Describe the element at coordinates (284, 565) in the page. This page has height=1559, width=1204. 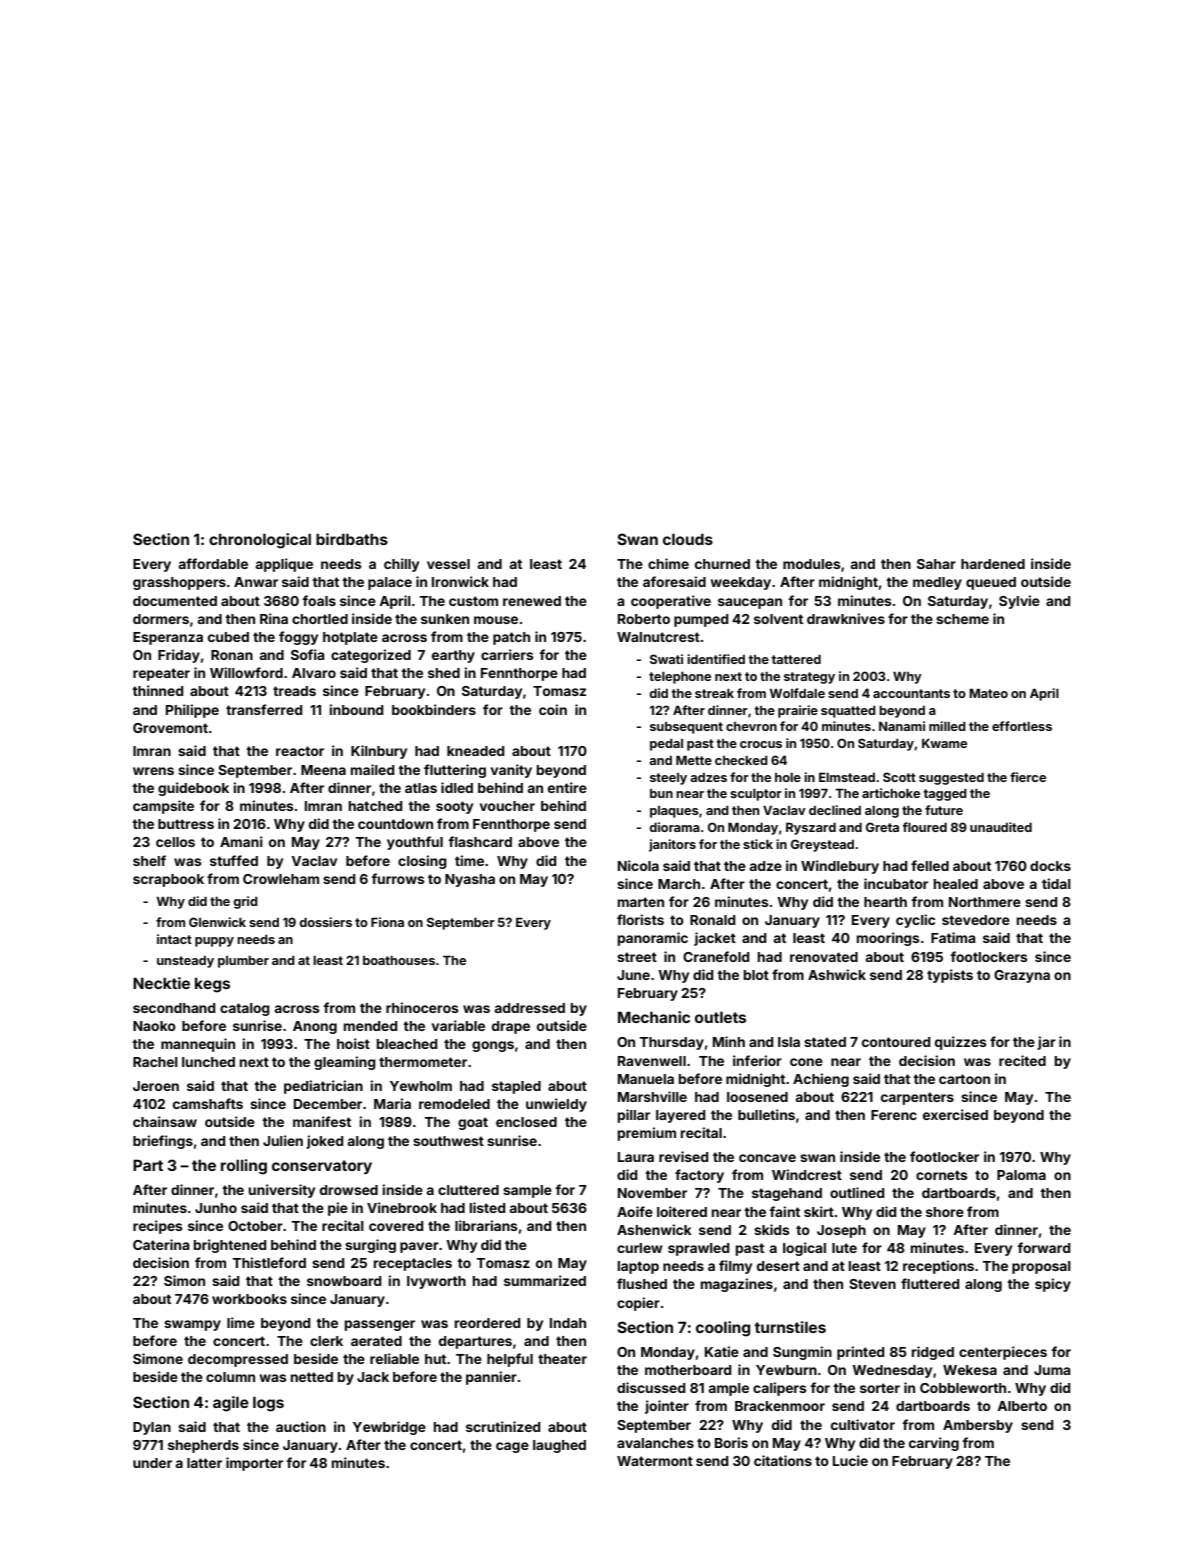
I see `applique` at that location.
